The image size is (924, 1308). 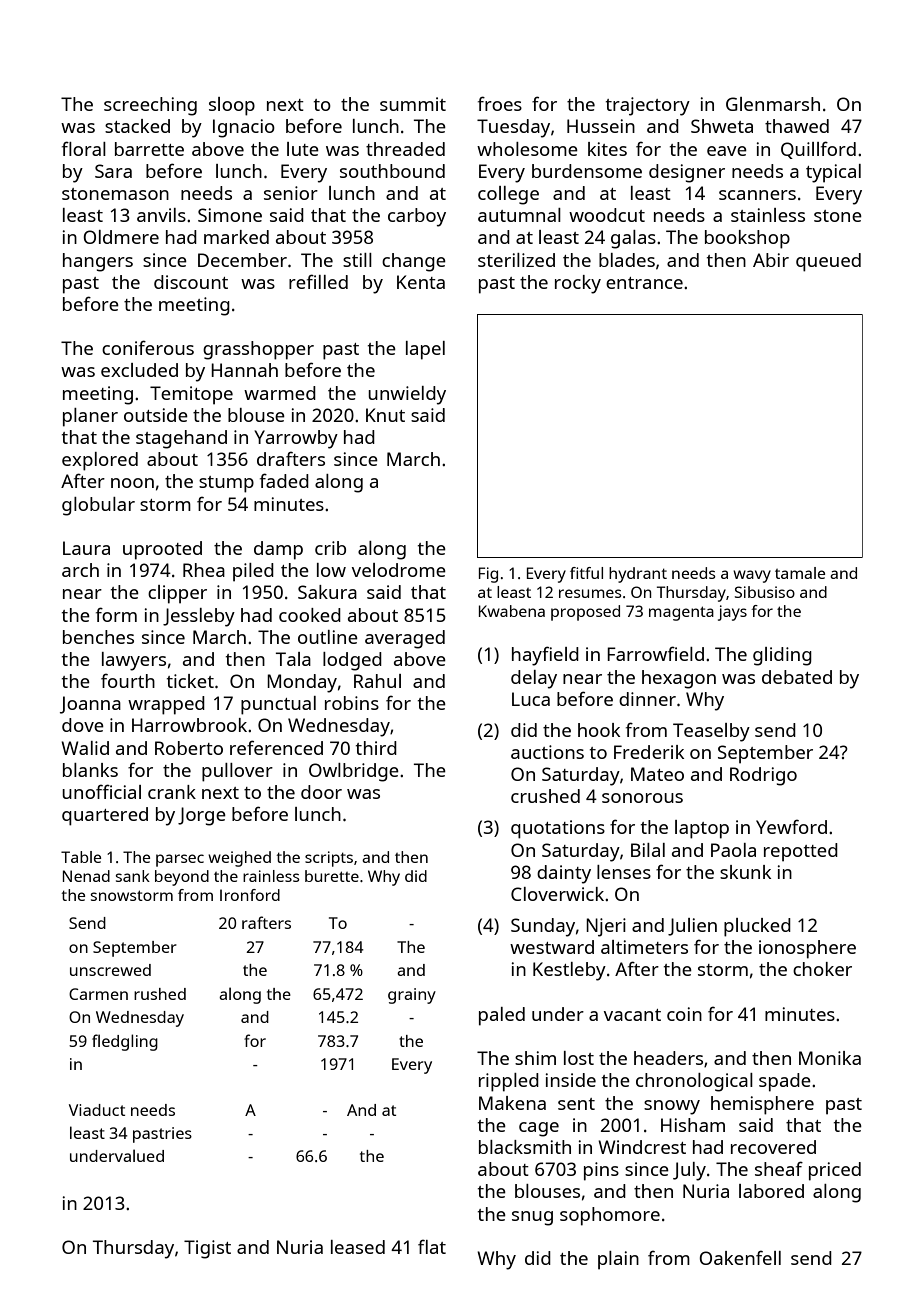 I want to click on leased, so click(x=358, y=1247).
